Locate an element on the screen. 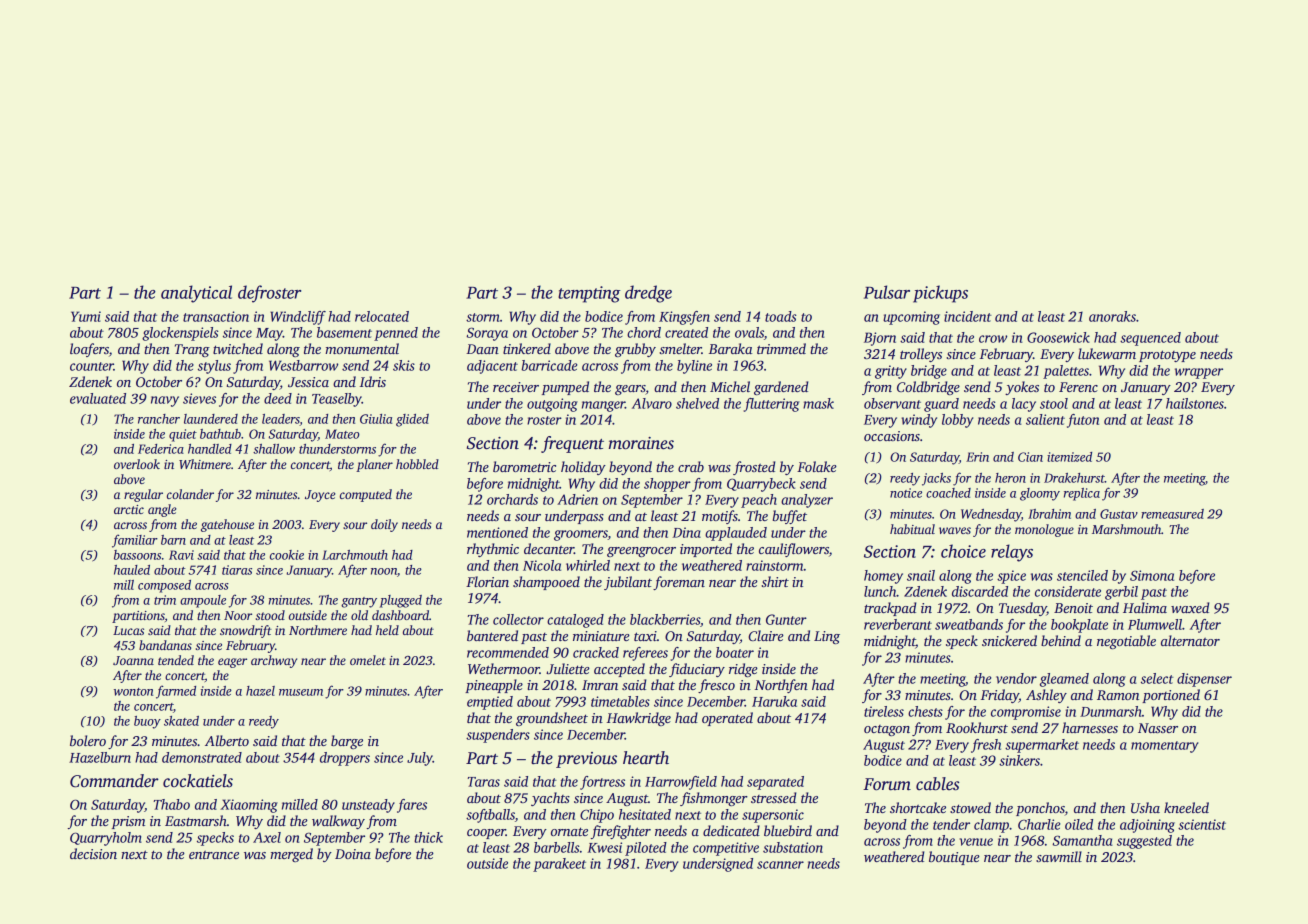 This screenshot has height=924, width=1308. remeasured is located at coordinates (1172, 514).
